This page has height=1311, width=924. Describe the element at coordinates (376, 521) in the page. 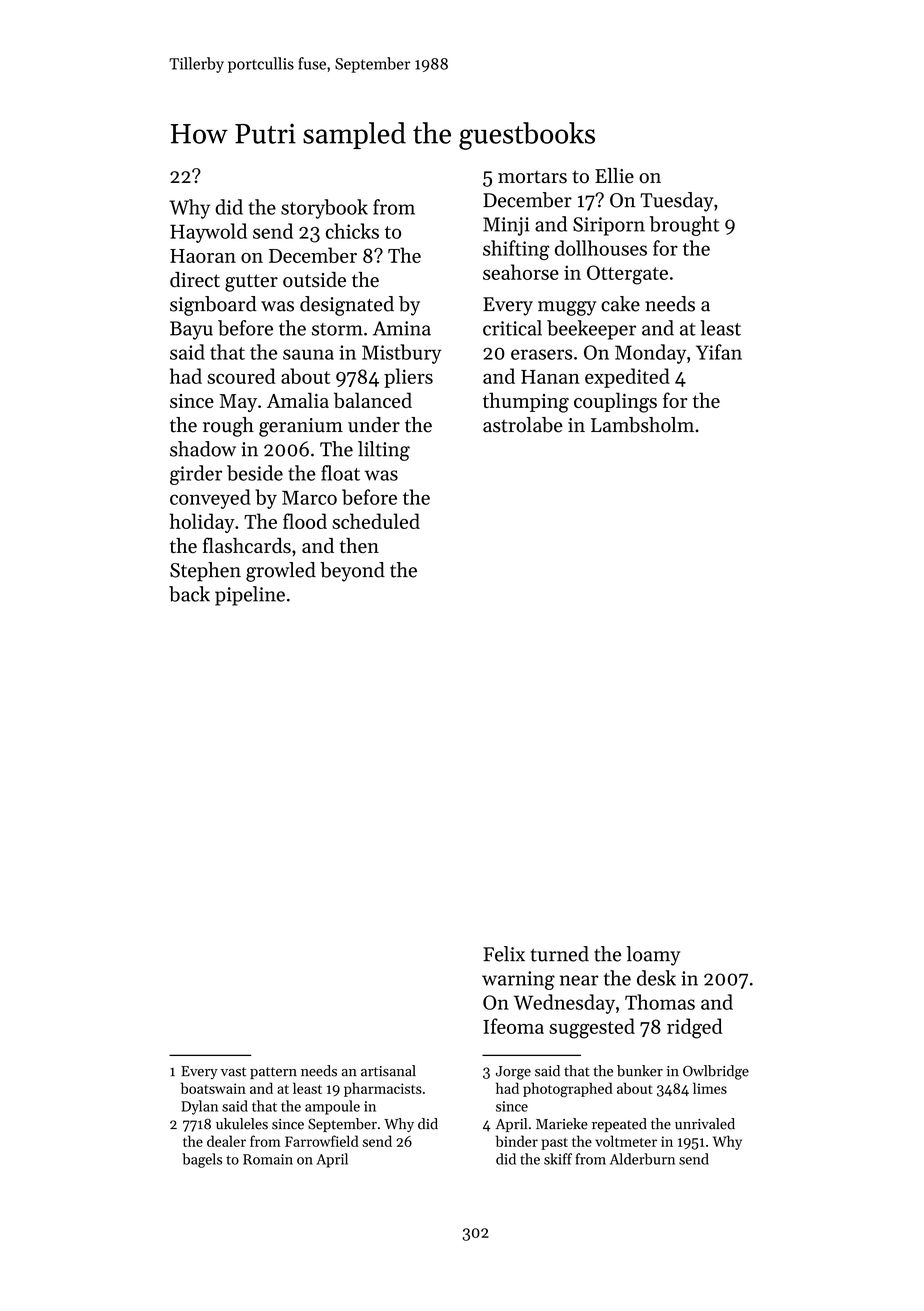

I see `scheduled` at that location.
